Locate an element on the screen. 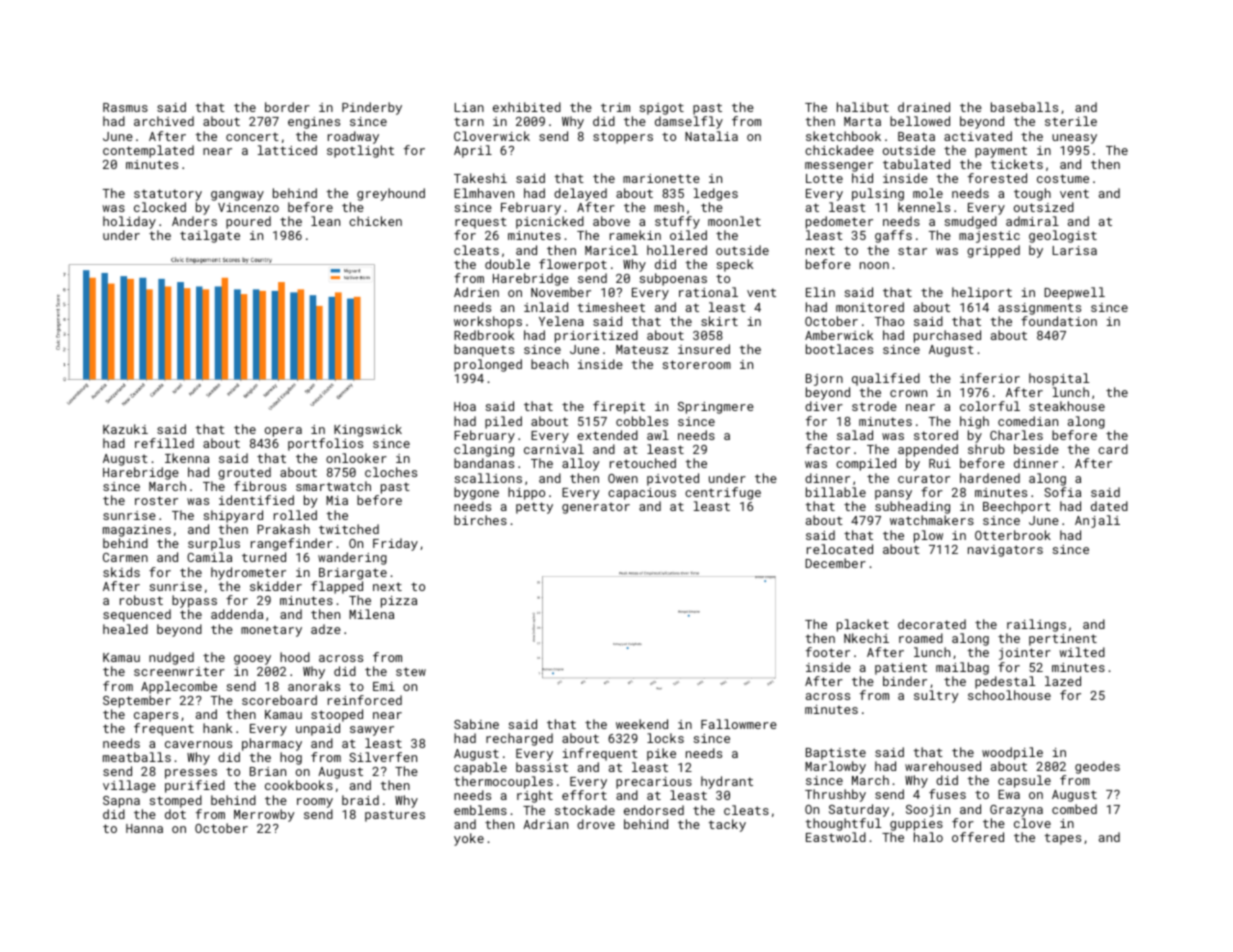  tapes is located at coordinates (1062, 839).
